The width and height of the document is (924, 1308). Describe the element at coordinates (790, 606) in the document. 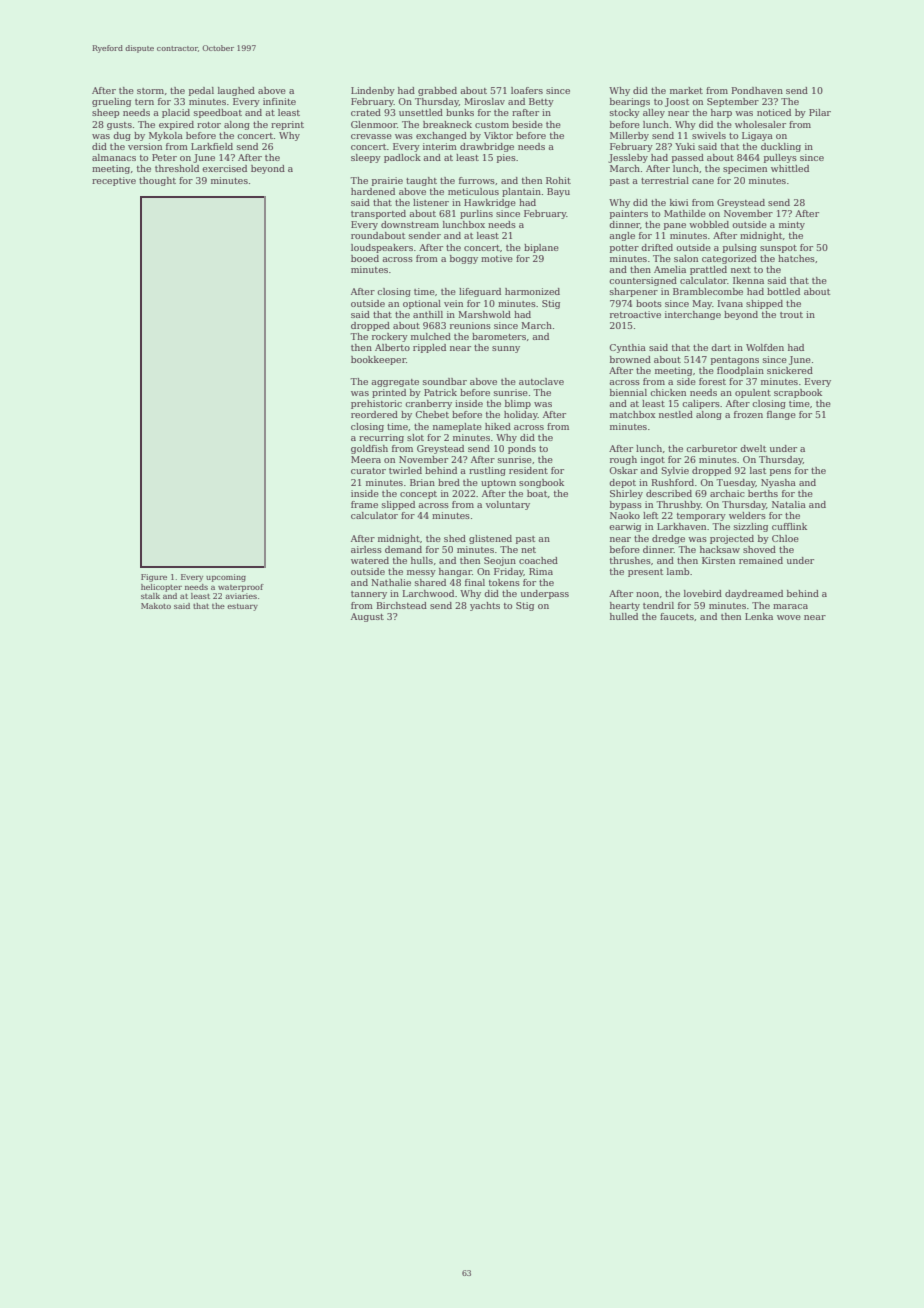

I see `maraca` at that location.
